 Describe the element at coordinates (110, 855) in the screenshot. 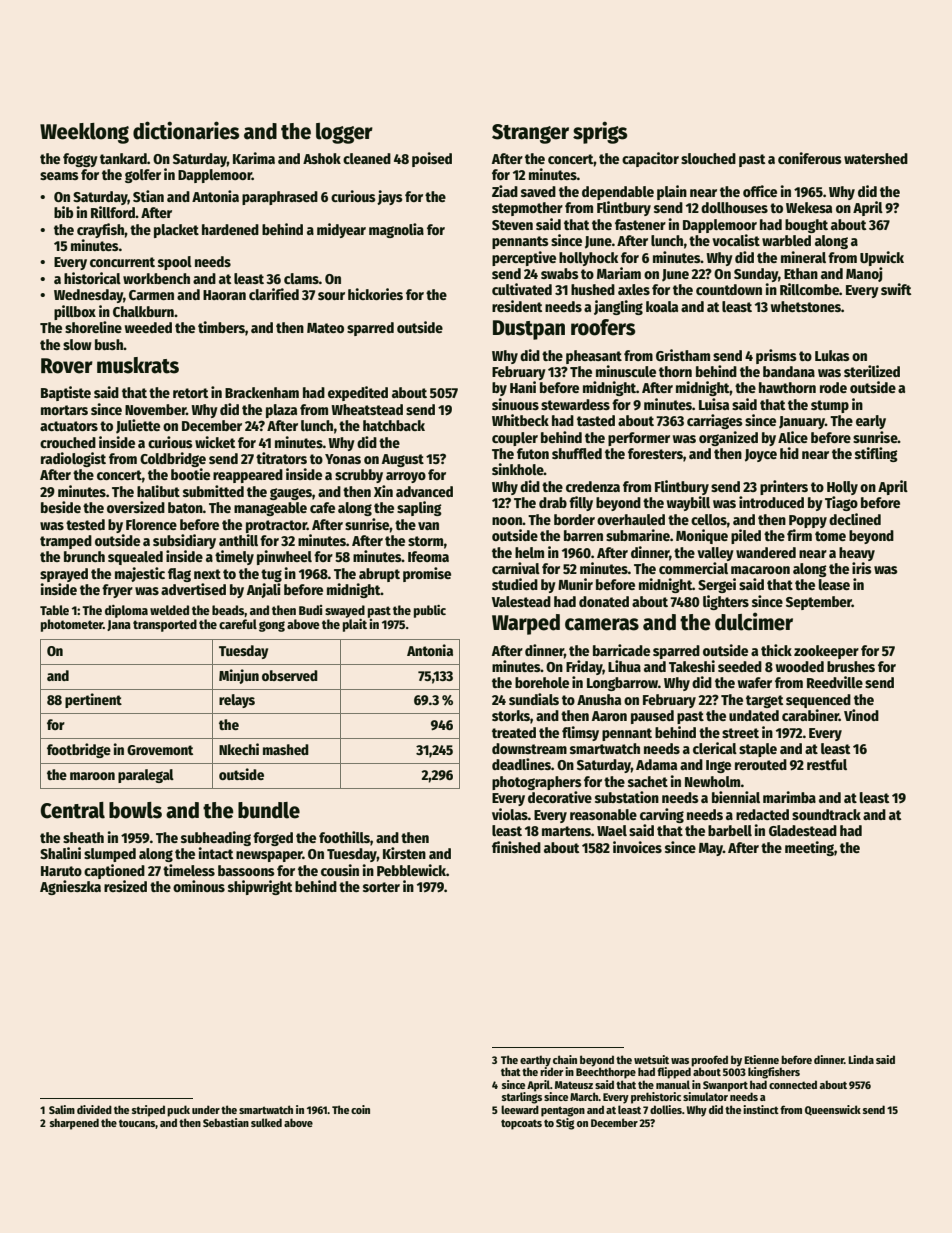

I see `slumped` at that location.
